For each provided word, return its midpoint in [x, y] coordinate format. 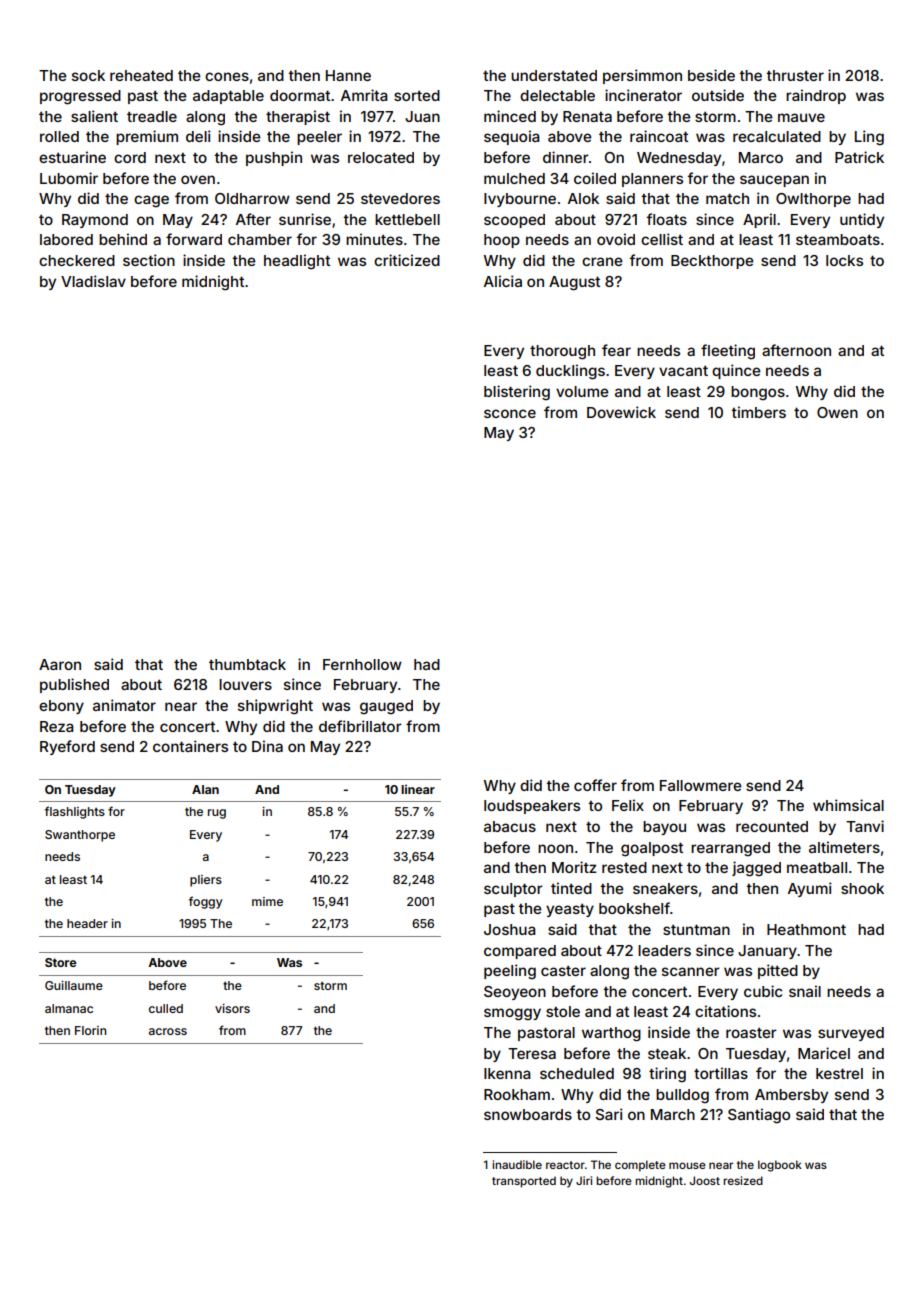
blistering [517, 393]
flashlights [75, 812]
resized [743, 1180]
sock [88, 75]
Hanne [348, 75]
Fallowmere [701, 785]
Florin [90, 1030]
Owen [837, 412]
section [149, 260]
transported [524, 1182]
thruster [795, 75]
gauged [386, 707]
